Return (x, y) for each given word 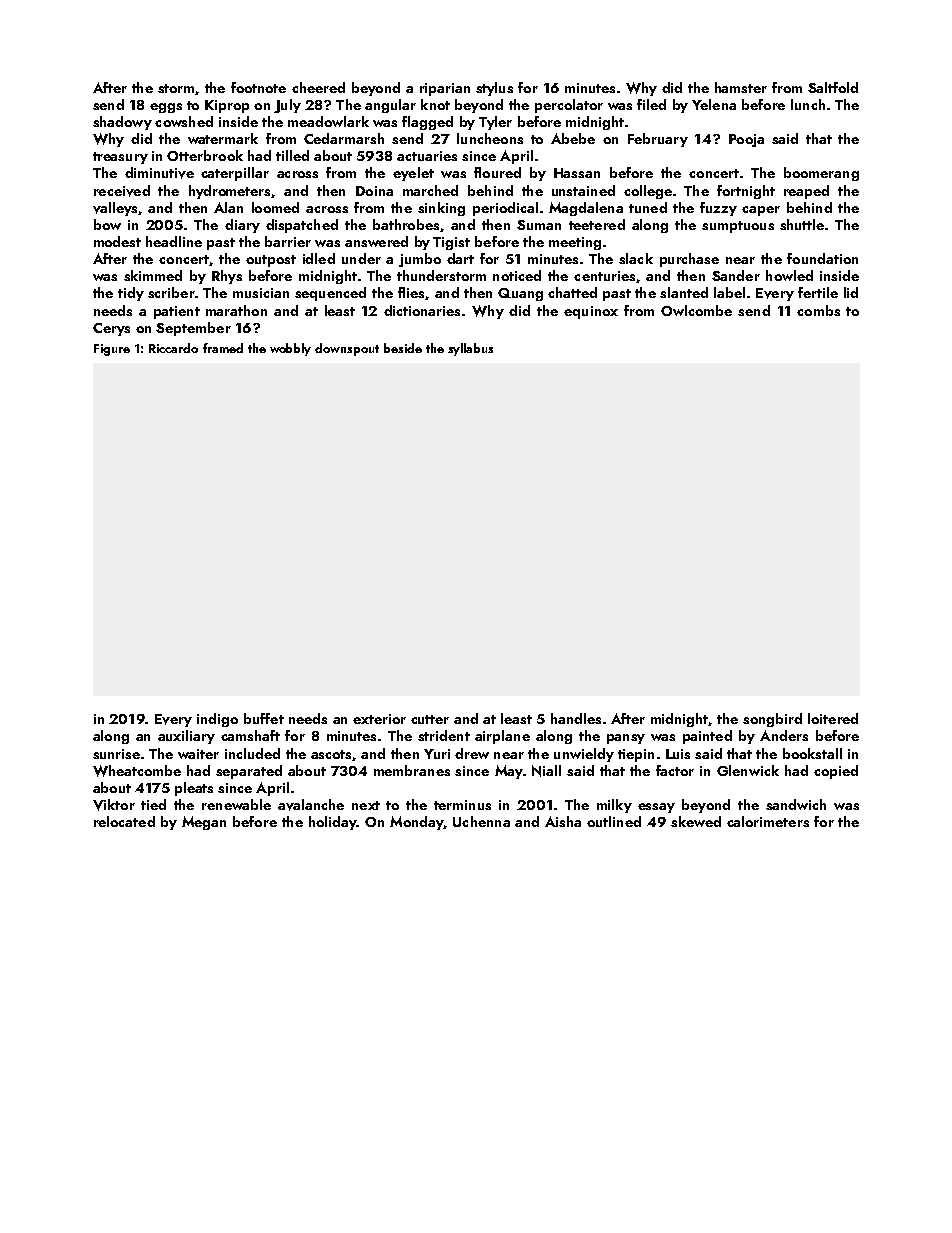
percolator (569, 106)
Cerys (111, 329)
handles (576, 718)
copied (836, 772)
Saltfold (833, 87)
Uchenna (481, 821)
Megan (204, 823)
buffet (264, 718)
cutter (430, 719)
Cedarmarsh (344, 138)
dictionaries (422, 310)
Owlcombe (696, 310)
